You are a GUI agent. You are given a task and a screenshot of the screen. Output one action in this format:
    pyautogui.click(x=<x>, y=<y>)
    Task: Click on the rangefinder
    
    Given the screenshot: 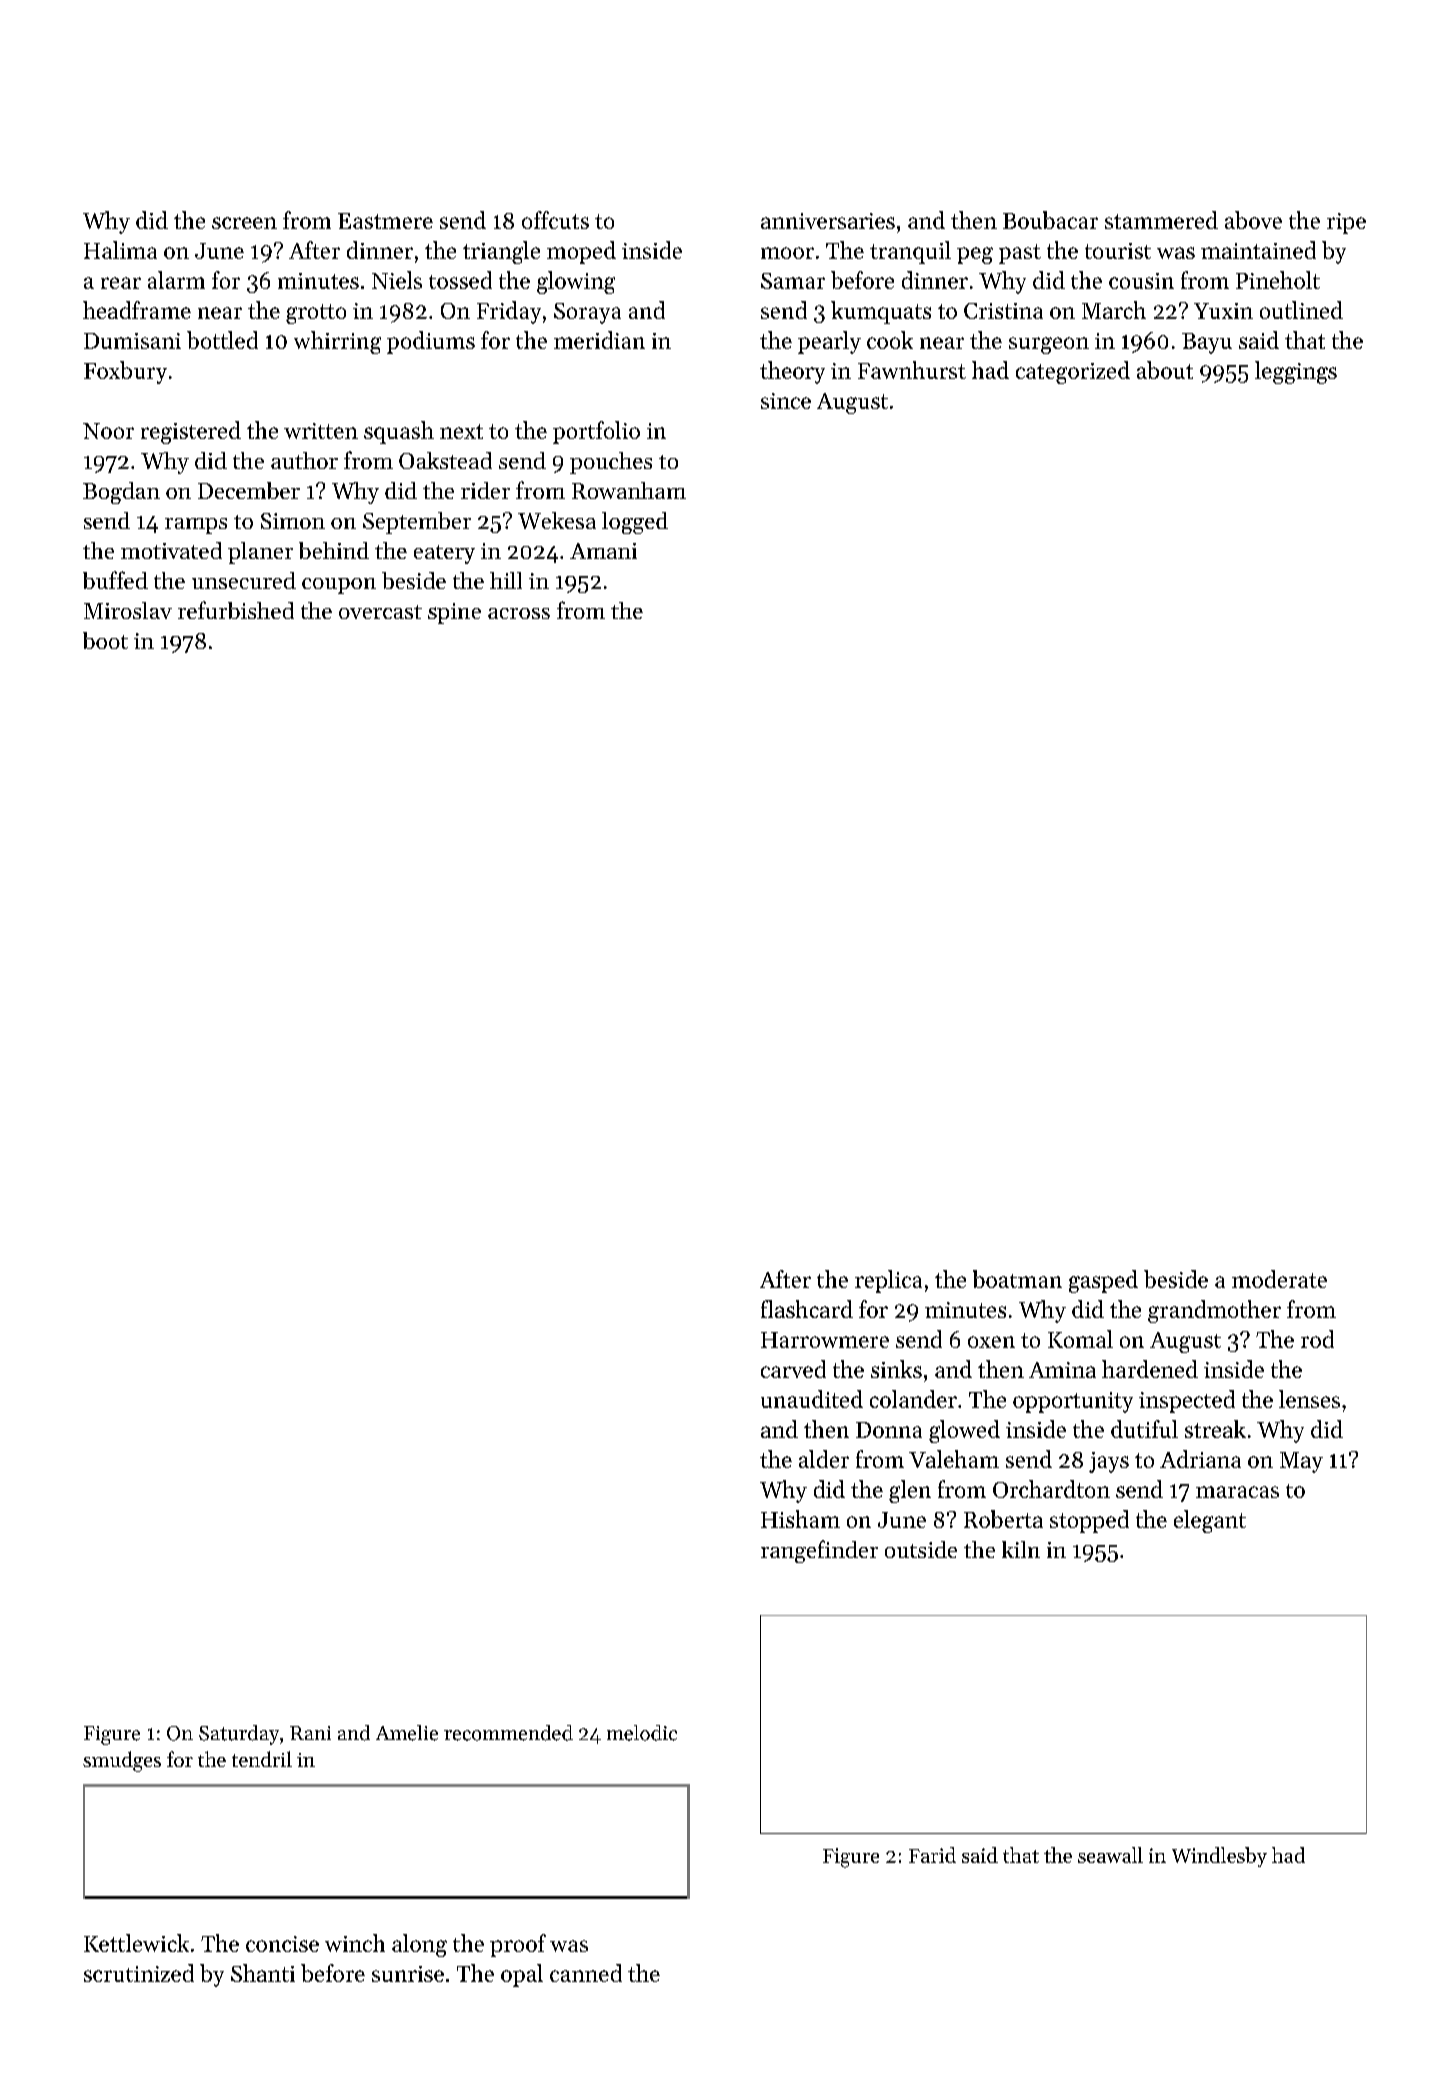 What is the action you would take?
    pyautogui.click(x=819, y=1551)
